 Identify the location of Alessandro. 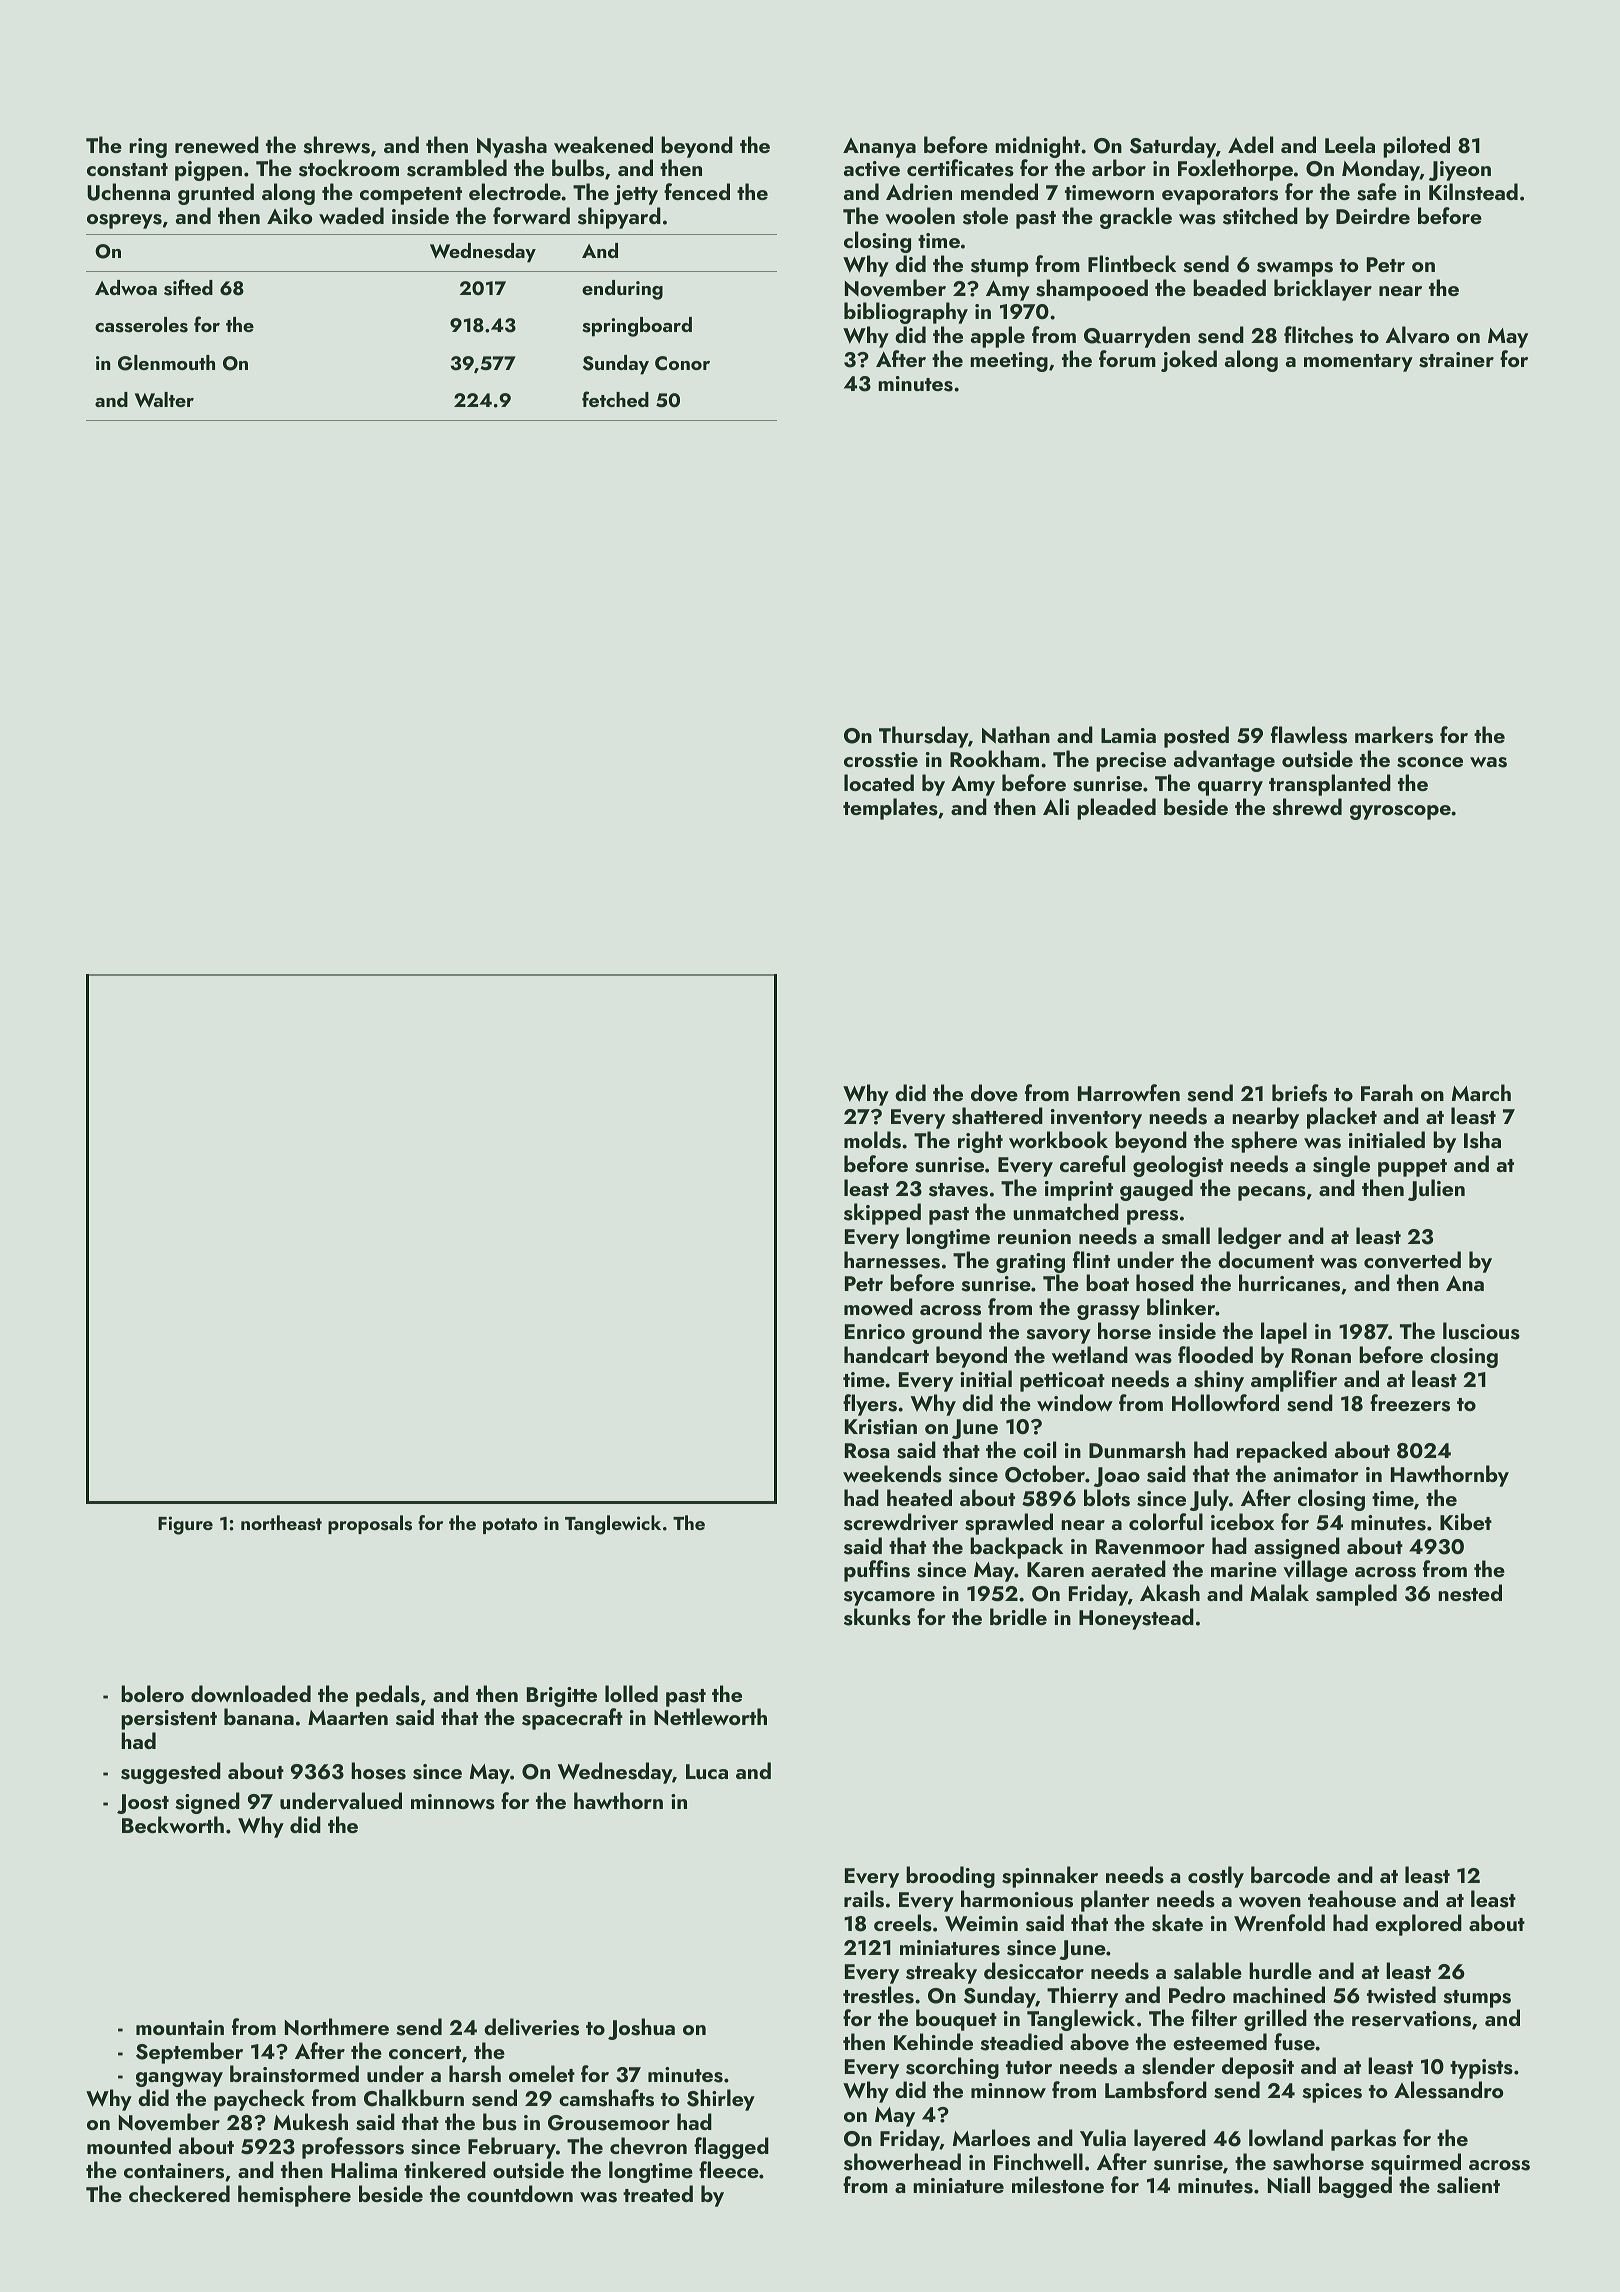
(1448, 2090).
